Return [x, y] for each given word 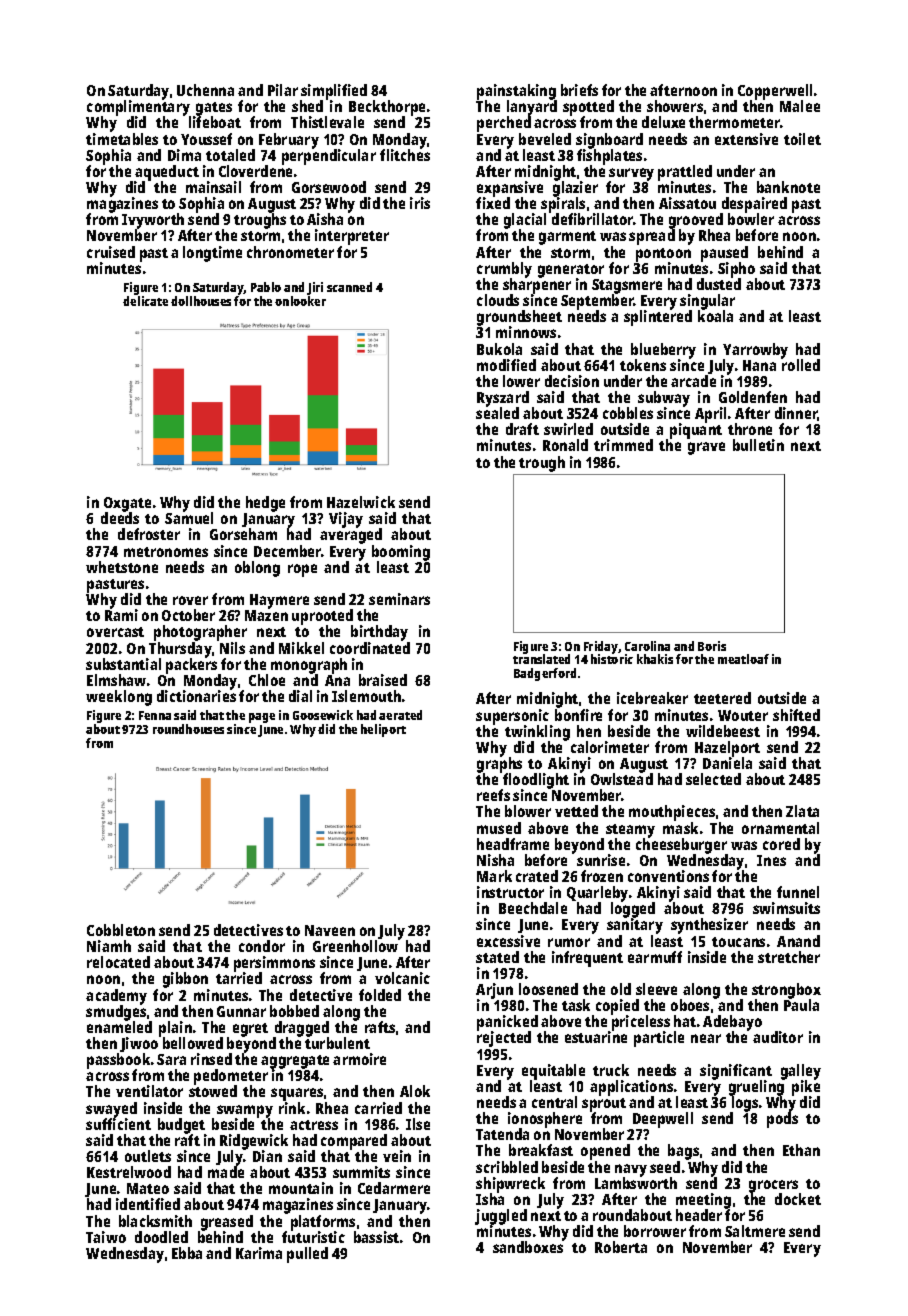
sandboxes [528, 1247]
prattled [685, 173]
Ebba [187, 1253]
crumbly [504, 270]
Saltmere [755, 1231]
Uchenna [205, 90]
